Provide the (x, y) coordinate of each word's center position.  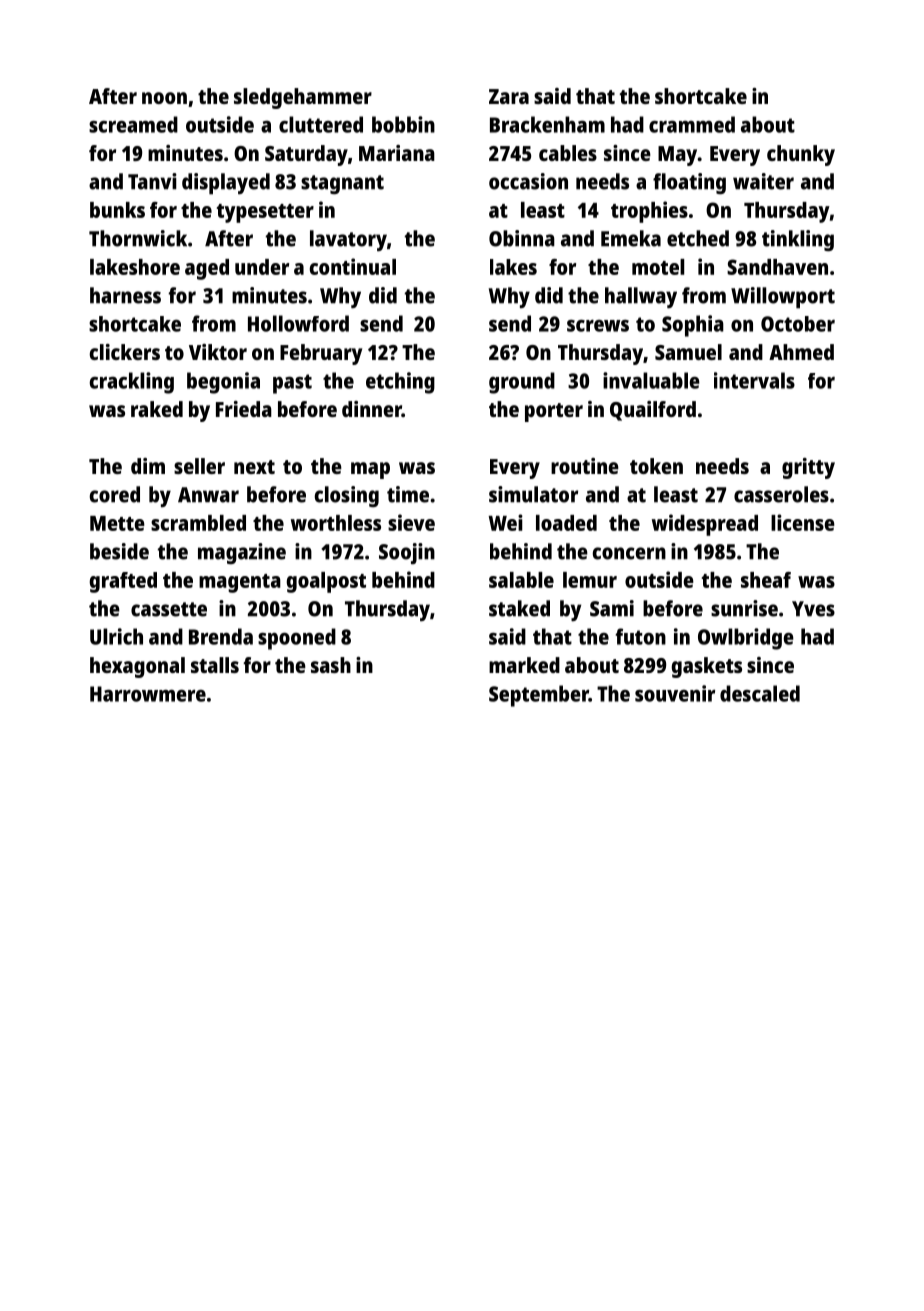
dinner (372, 409)
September (539, 696)
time (408, 494)
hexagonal (137, 667)
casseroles (781, 494)
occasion (528, 181)
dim (148, 466)
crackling (132, 383)
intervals (754, 380)
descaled (760, 693)
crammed (692, 124)
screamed (133, 124)
